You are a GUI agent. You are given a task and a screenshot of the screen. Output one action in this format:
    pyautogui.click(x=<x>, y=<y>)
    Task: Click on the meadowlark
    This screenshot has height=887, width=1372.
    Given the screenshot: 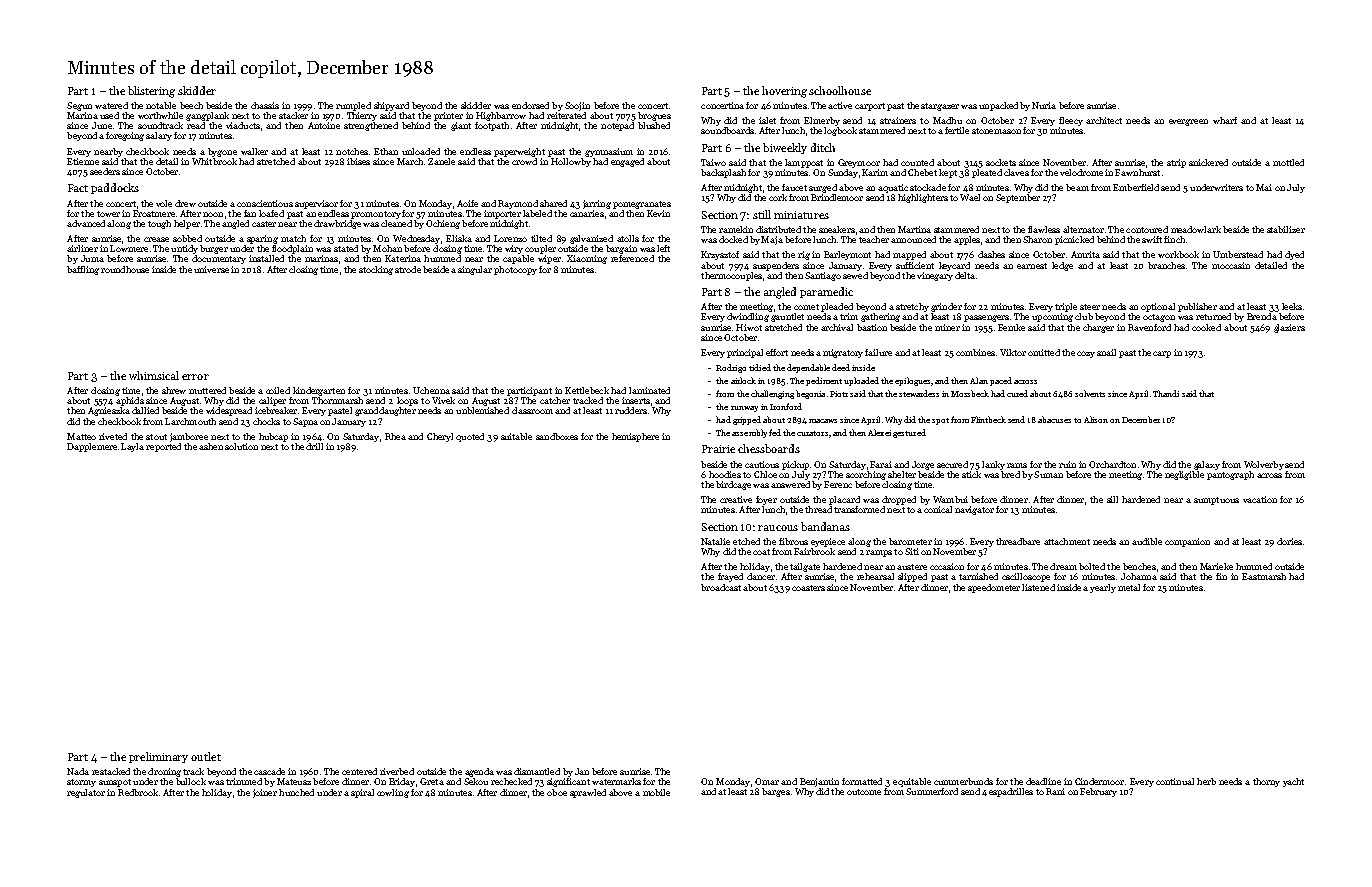 What is the action you would take?
    pyautogui.click(x=1196, y=229)
